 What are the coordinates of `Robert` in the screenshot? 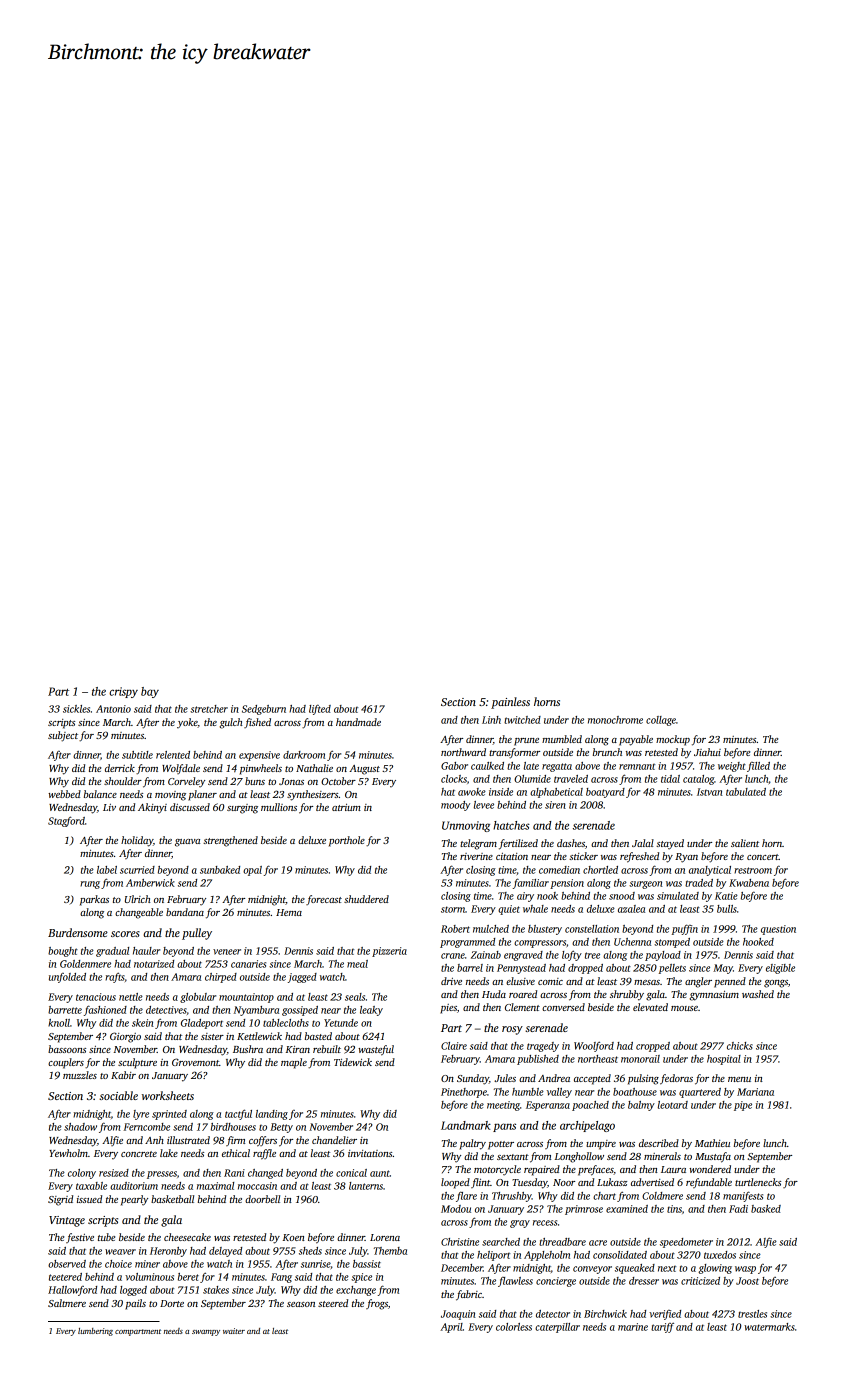 It's located at (455, 929).
